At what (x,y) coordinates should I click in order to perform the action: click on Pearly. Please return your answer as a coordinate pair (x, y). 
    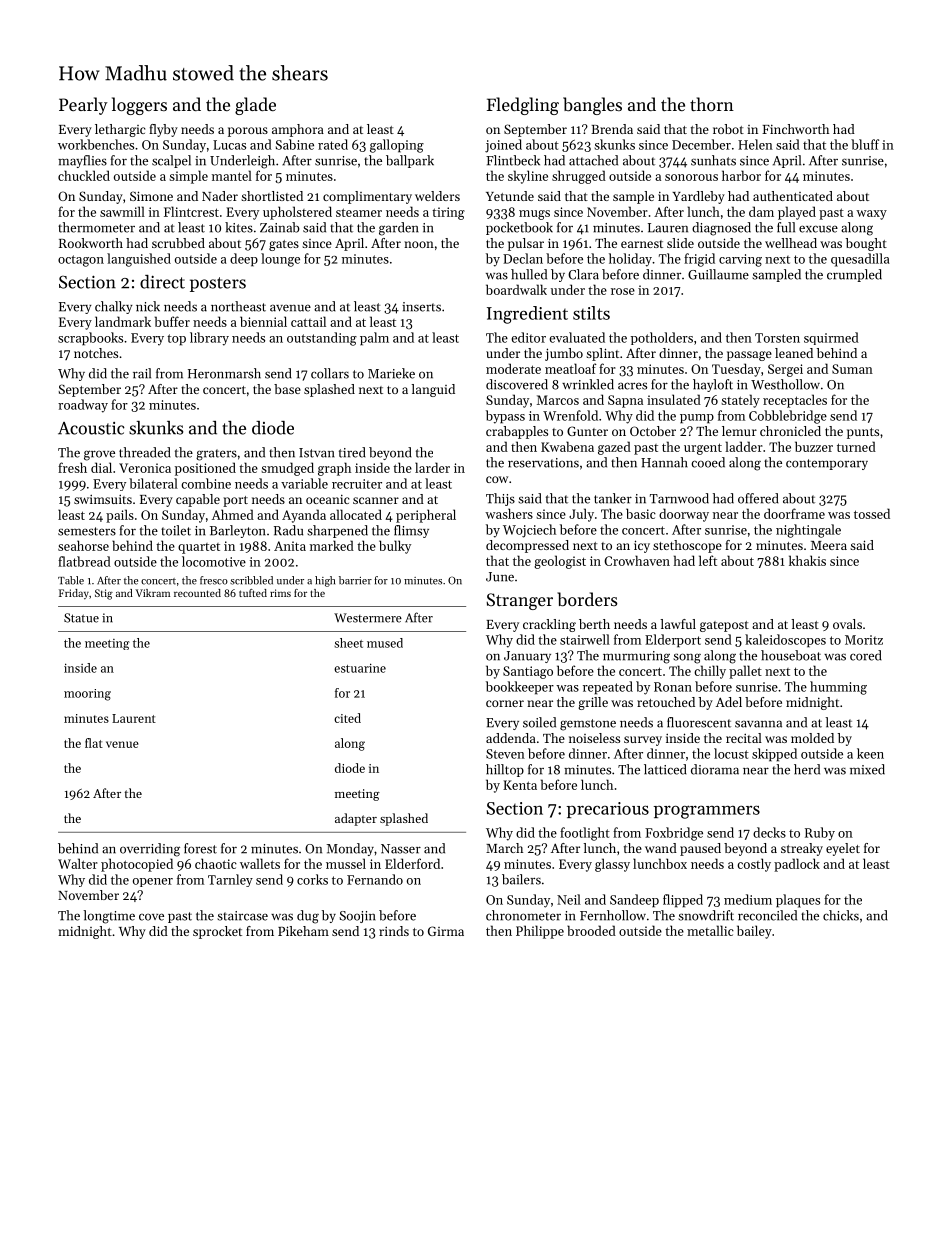
    Looking at the image, I should click on (83, 106).
